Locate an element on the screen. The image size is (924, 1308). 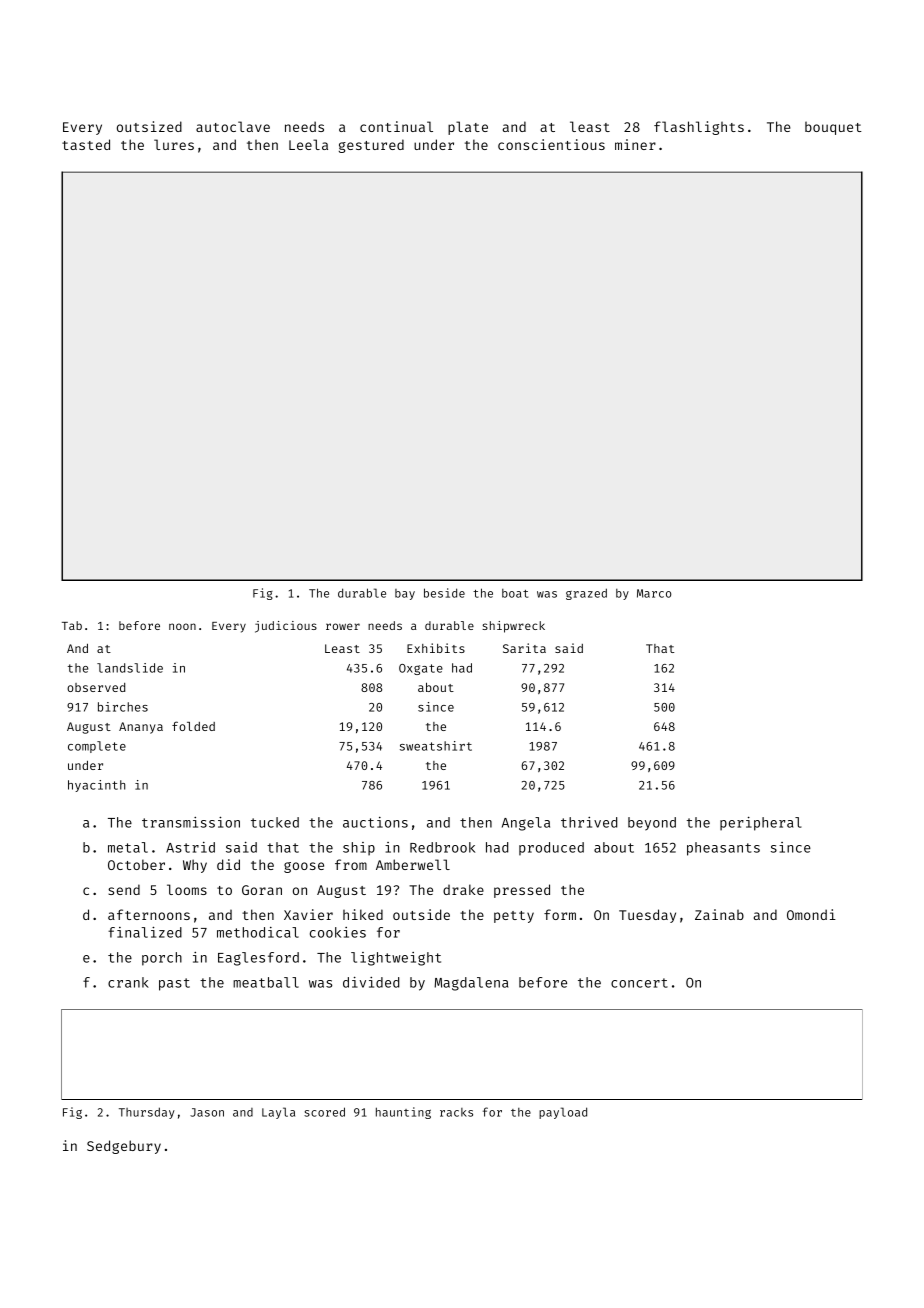
boat is located at coordinates (515, 593).
